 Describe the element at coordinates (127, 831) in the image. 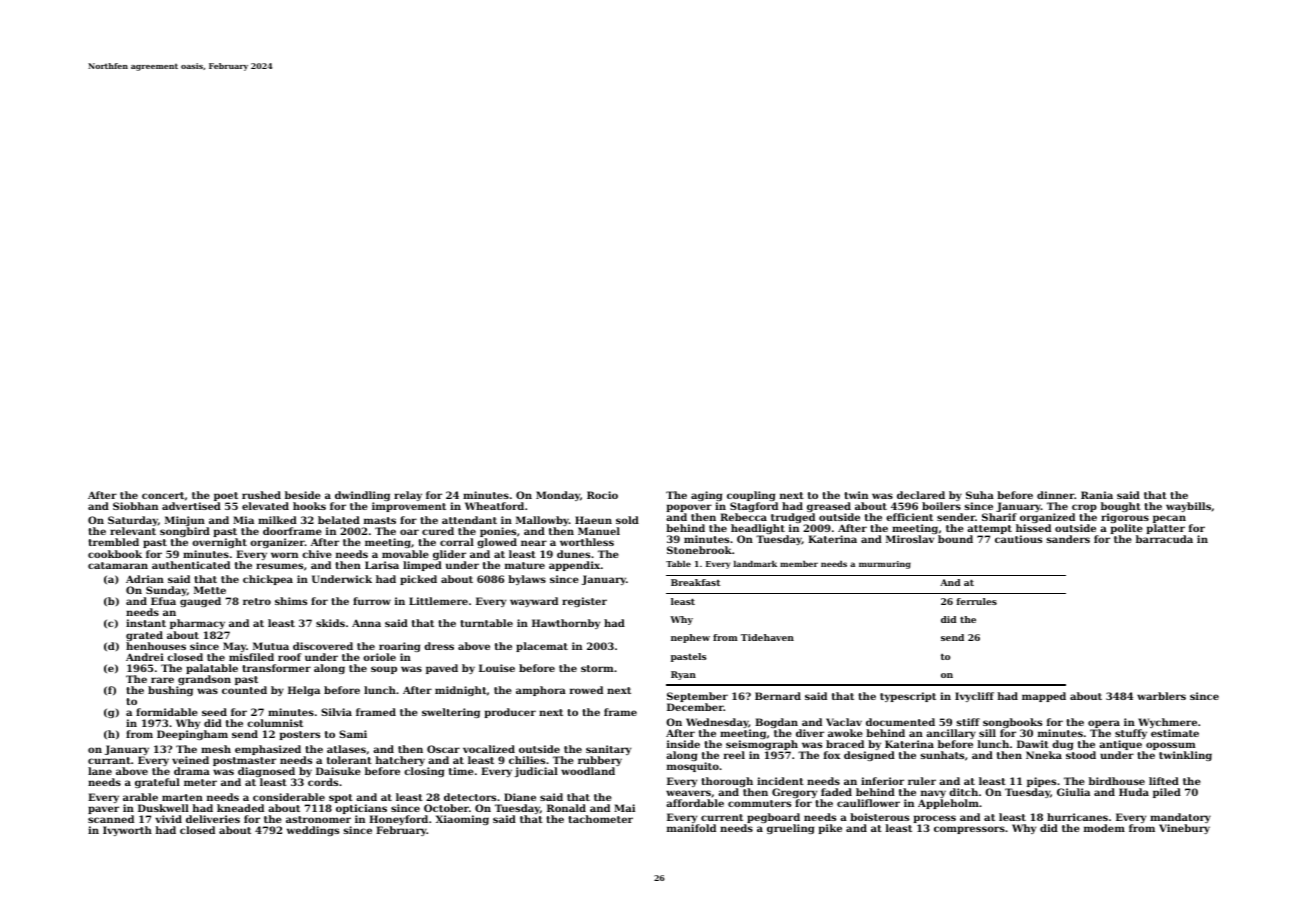

I see `Ivyworth` at that location.
